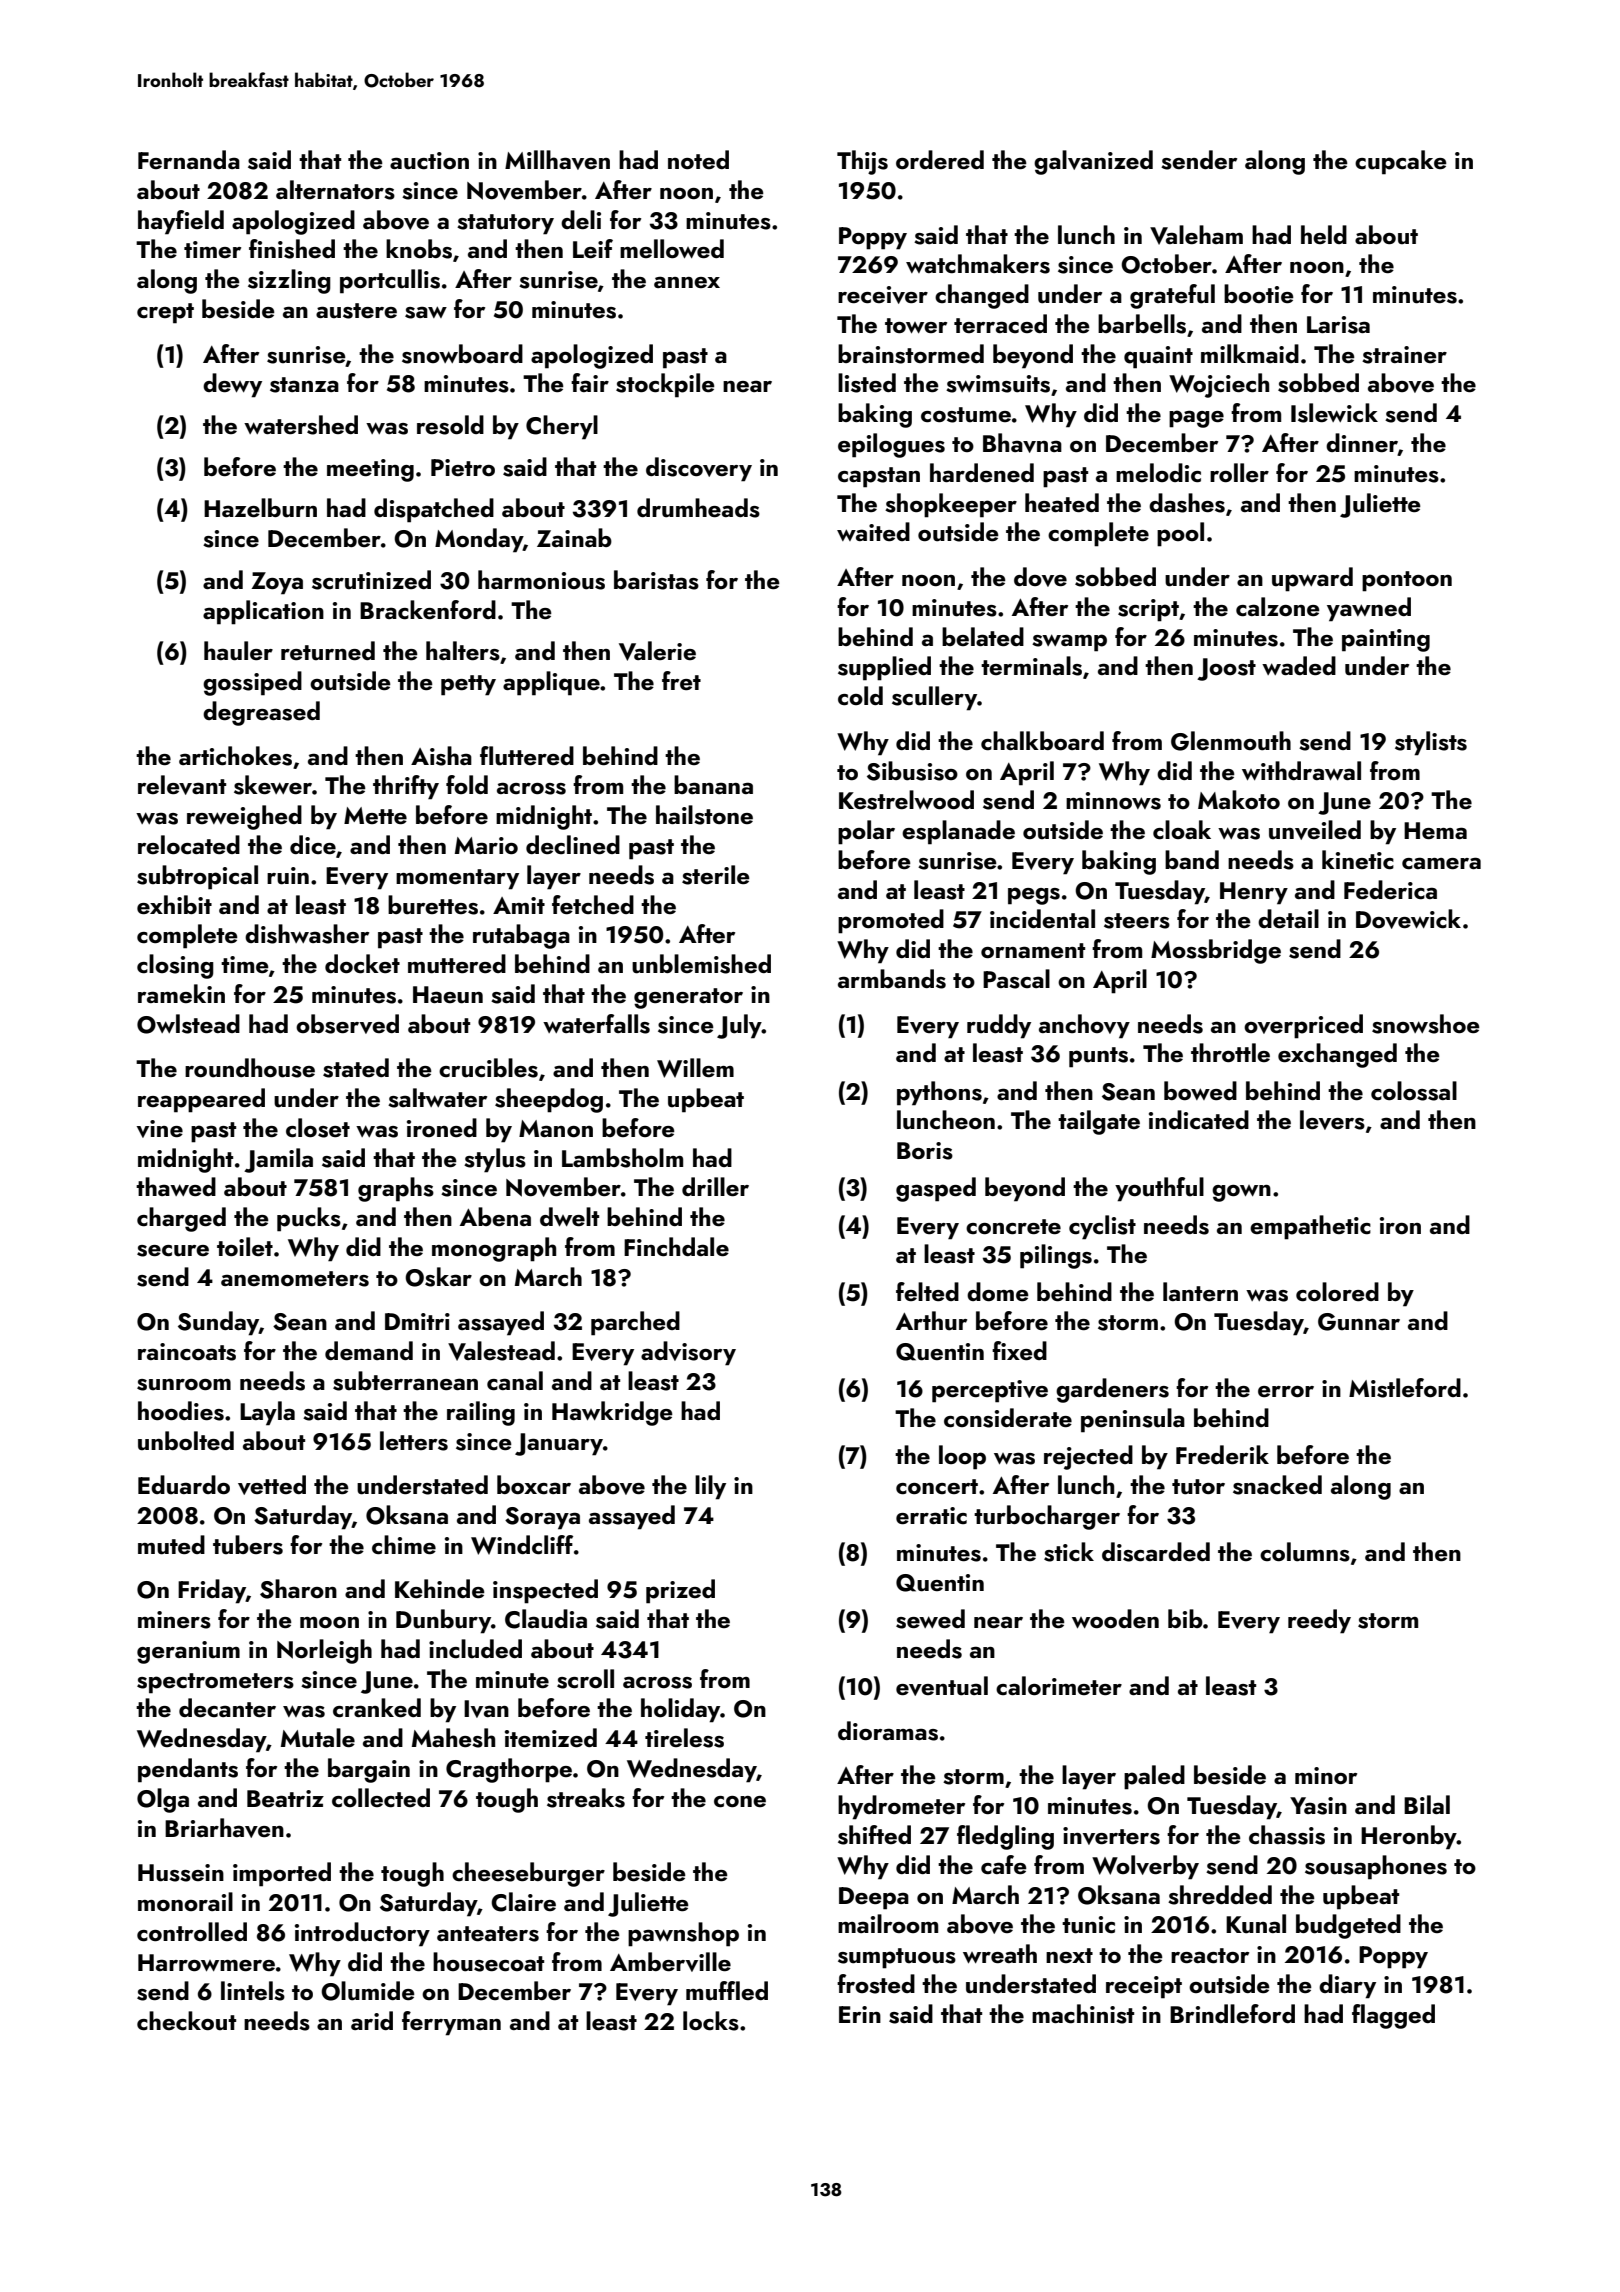 Image resolution: width=1620 pixels, height=2292 pixels. Describe the element at coordinates (978, 264) in the page. I see `watchmakers` at that location.
